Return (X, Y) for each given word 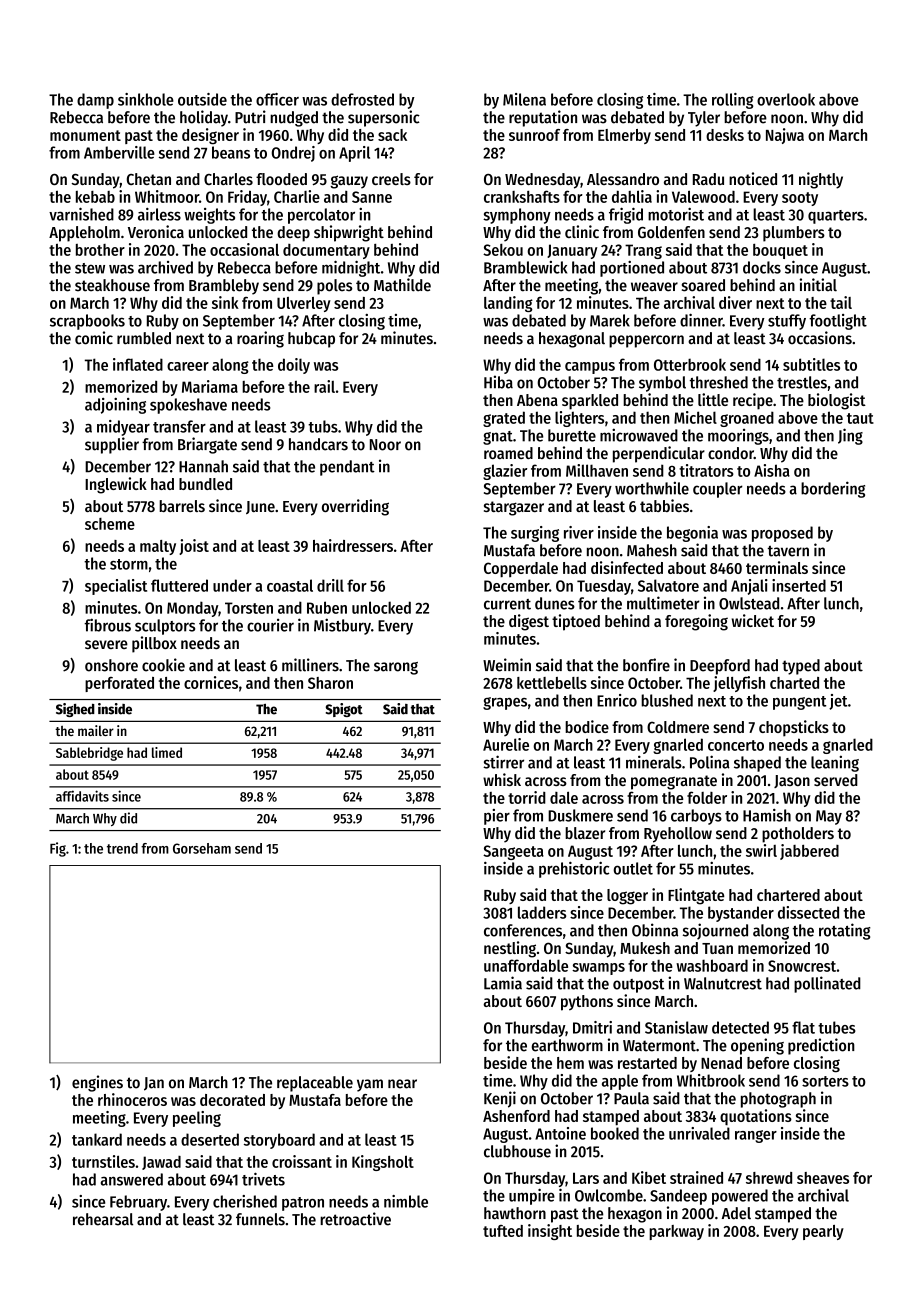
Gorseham (202, 848)
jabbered (809, 852)
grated (504, 419)
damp (95, 101)
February (138, 1203)
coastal (290, 585)
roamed (508, 453)
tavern (788, 551)
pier (497, 817)
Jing (850, 436)
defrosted (362, 99)
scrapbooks (87, 322)
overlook (786, 99)
